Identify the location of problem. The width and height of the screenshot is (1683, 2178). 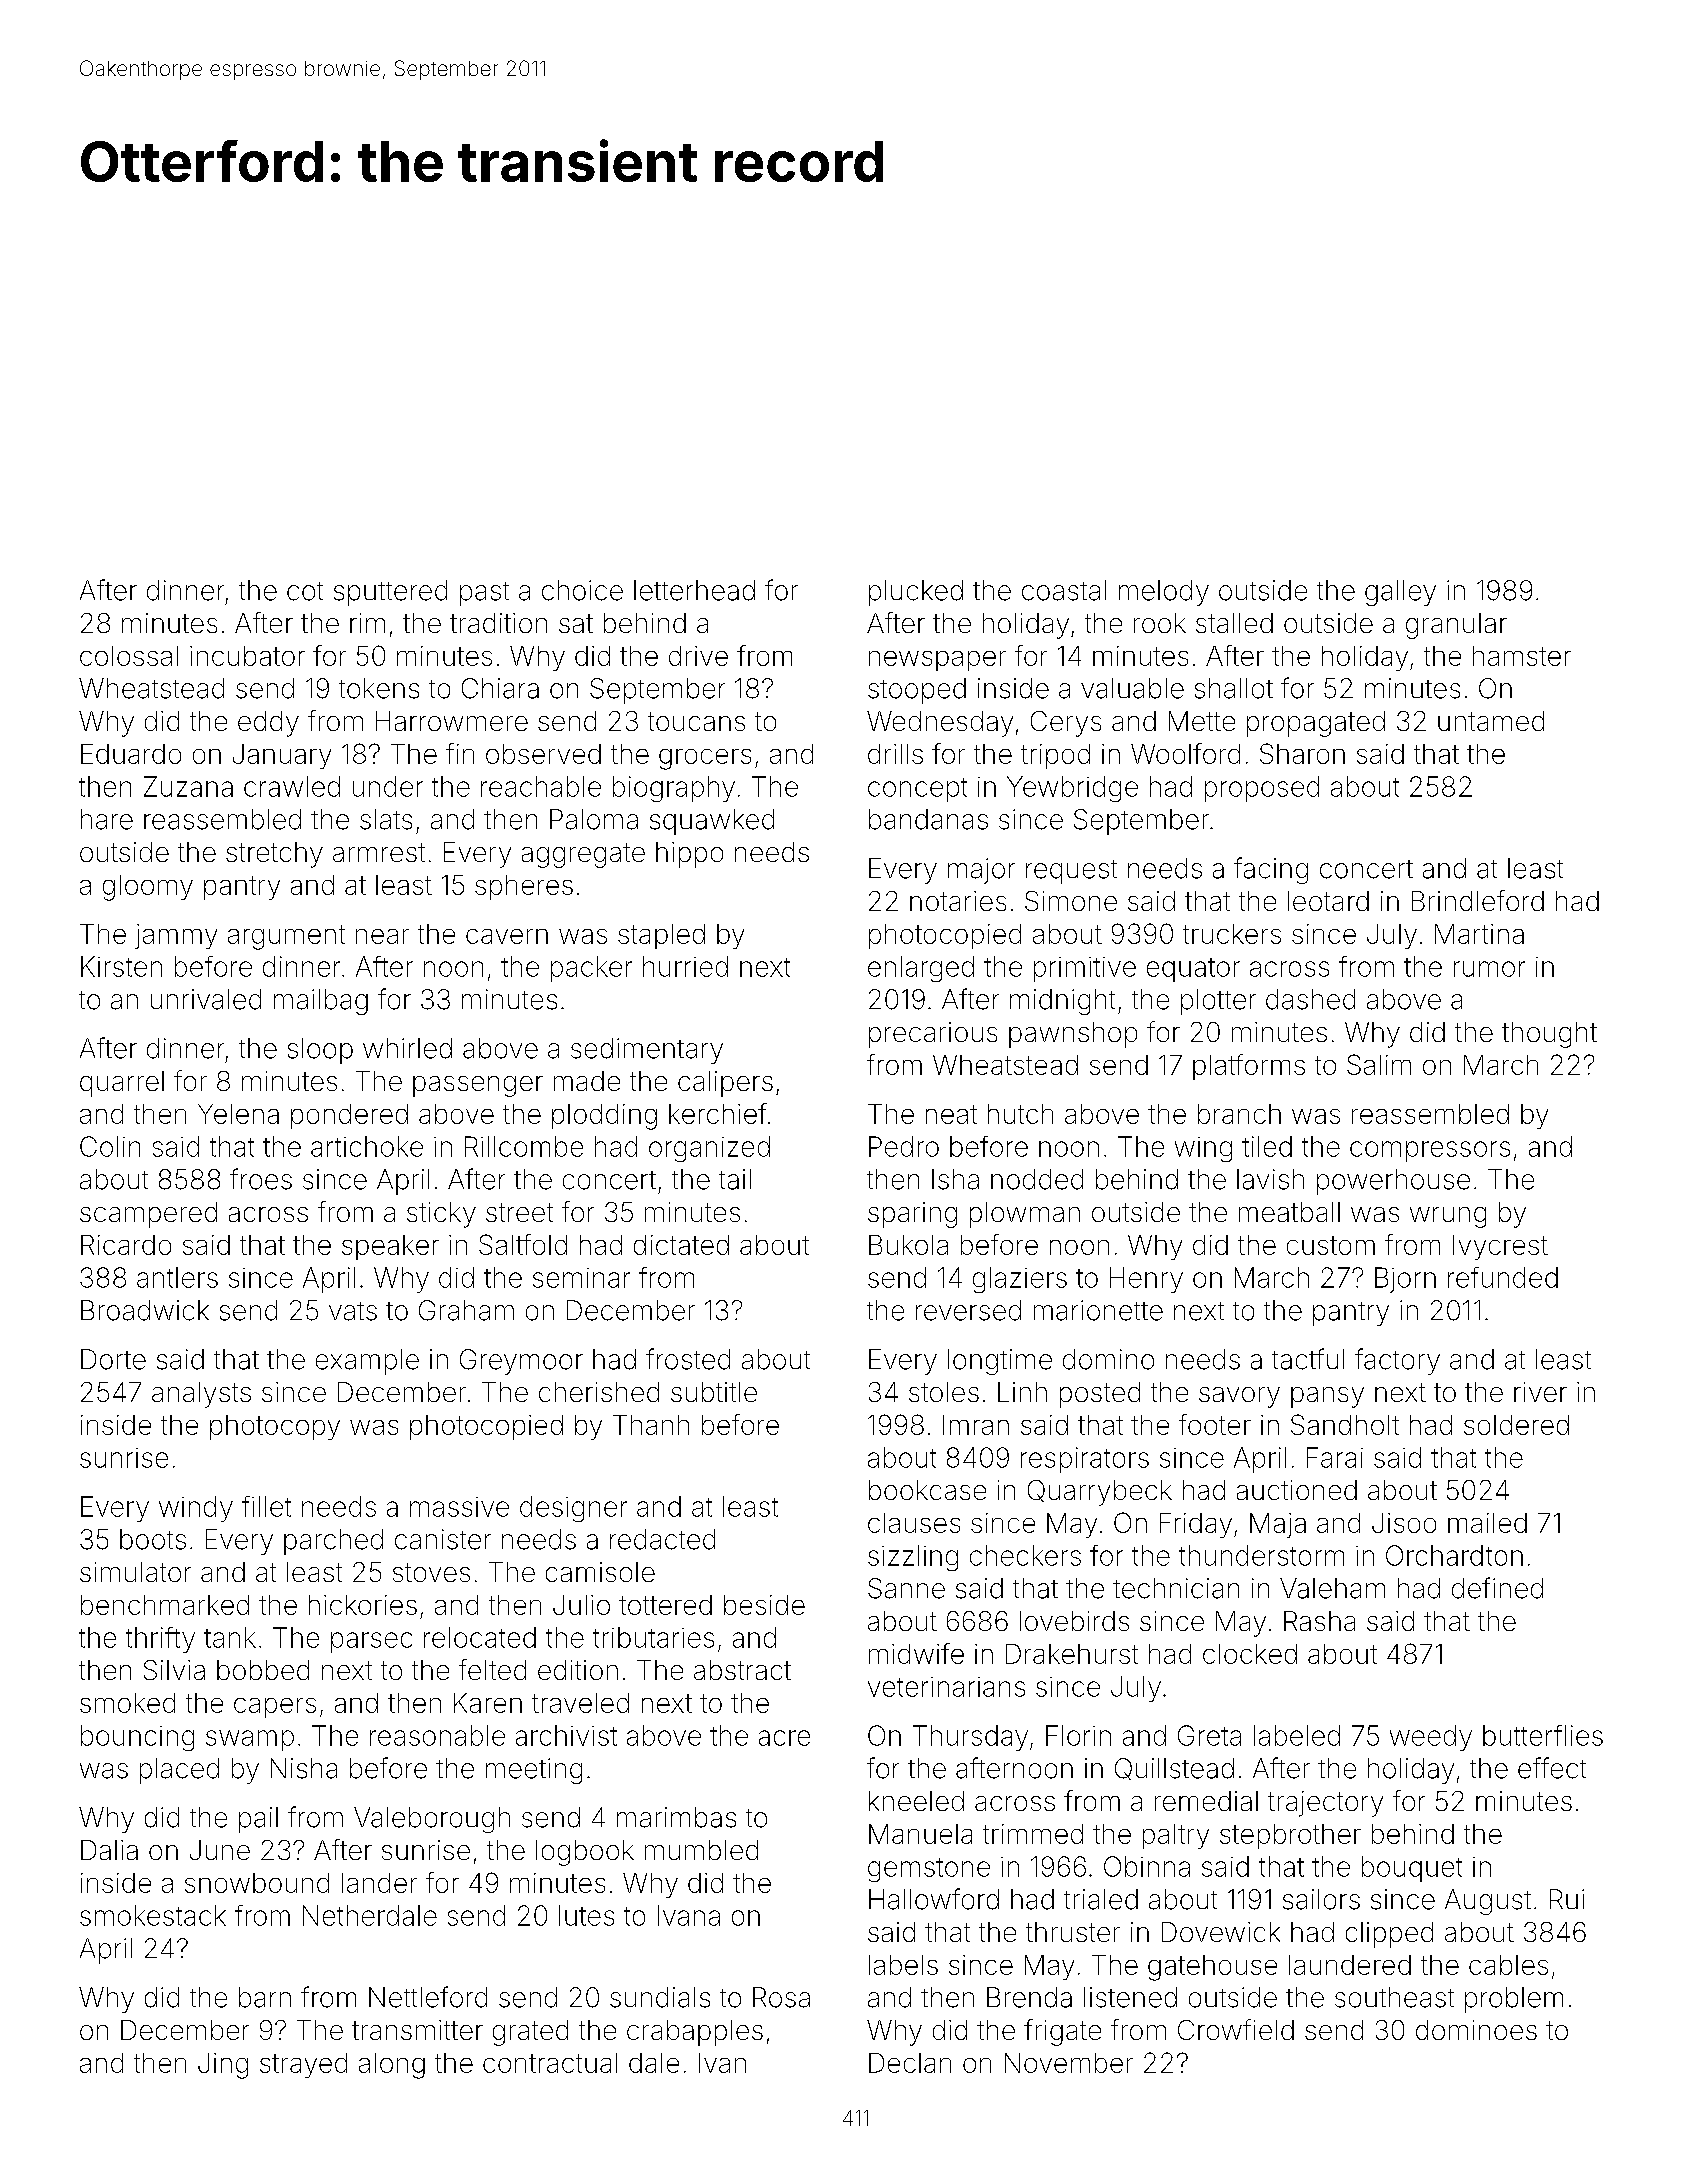
(1514, 2000).
